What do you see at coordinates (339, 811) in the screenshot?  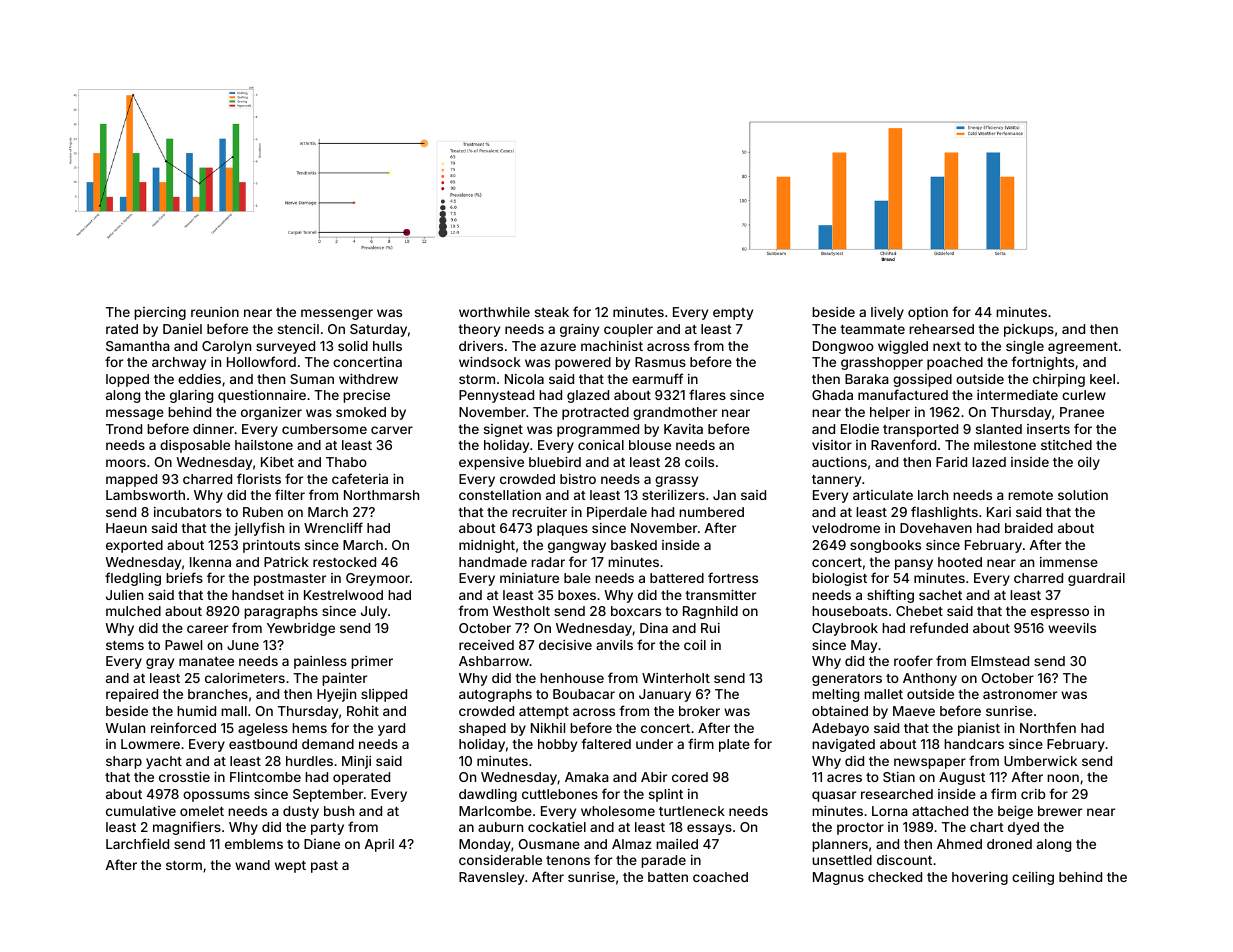 I see `bush` at bounding box center [339, 811].
